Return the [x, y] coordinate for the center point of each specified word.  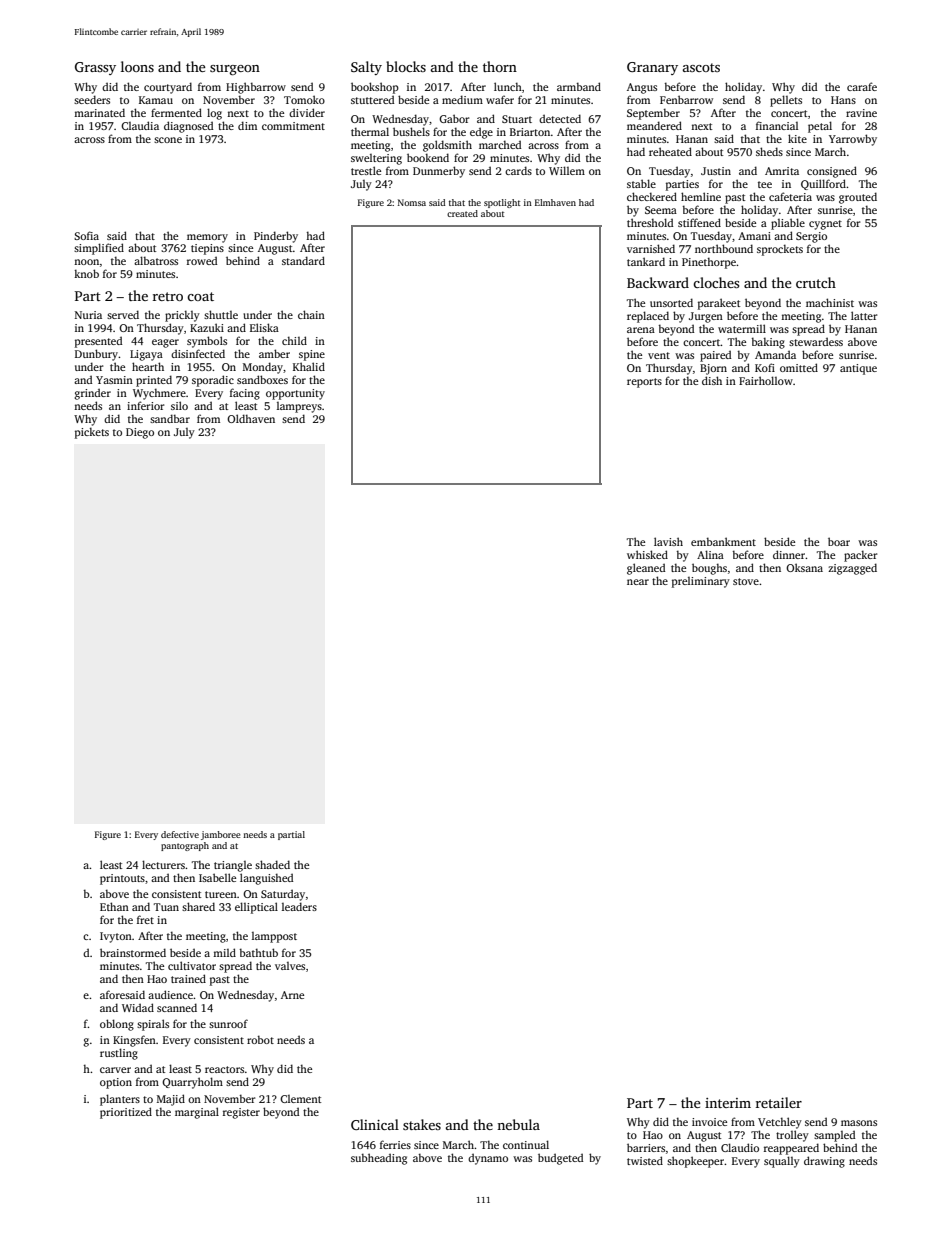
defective [180, 834]
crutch [816, 282]
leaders [299, 906]
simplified [99, 249]
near [638, 582]
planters [120, 1100]
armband [579, 86]
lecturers [163, 864]
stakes [422, 1124]
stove [746, 581]
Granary [652, 68]
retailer [779, 1102]
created [462, 213]
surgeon [235, 70]
